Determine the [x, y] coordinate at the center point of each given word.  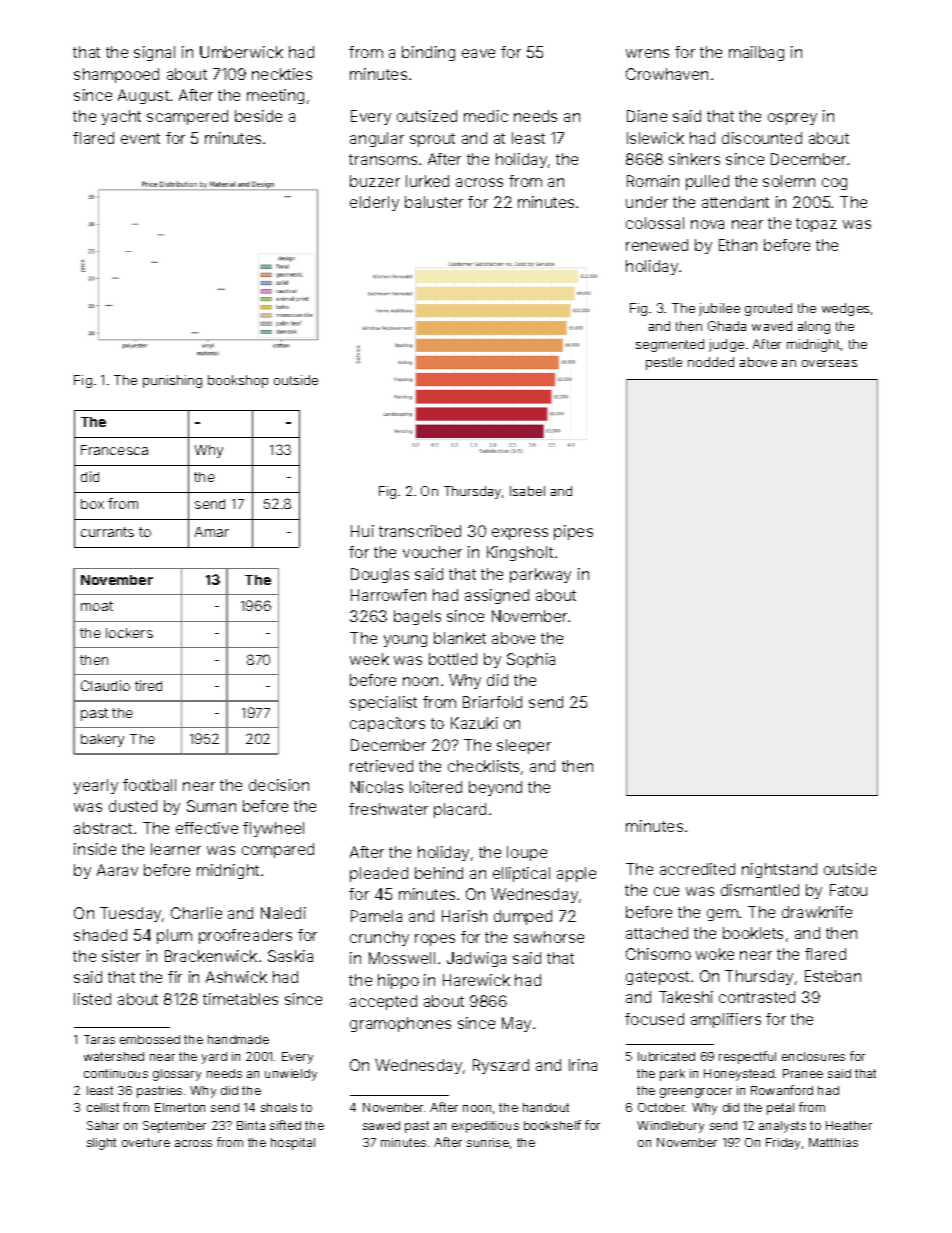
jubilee [719, 309]
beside [258, 116]
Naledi [283, 913]
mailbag [756, 53]
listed [92, 999]
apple [576, 874]
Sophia [531, 660]
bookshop [238, 381]
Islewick [655, 138]
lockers [129, 633]
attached [657, 933]
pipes [573, 532]
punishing [172, 381]
